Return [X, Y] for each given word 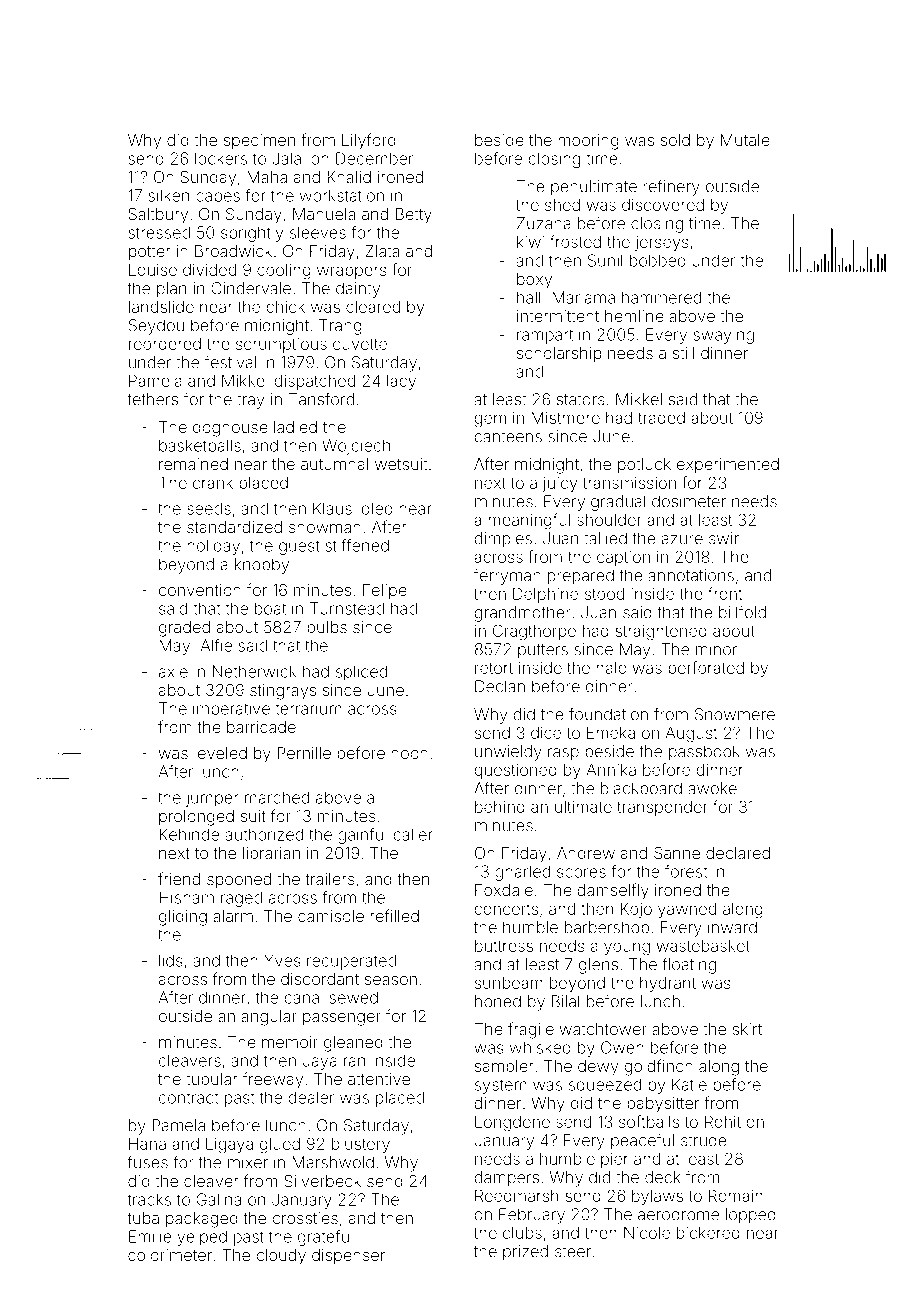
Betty [414, 216]
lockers [221, 158]
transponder [662, 808]
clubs [522, 1233]
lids [171, 960]
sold [675, 140]
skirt [747, 1029]
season [391, 980]
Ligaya [229, 1146]
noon [409, 754]
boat [270, 608]
